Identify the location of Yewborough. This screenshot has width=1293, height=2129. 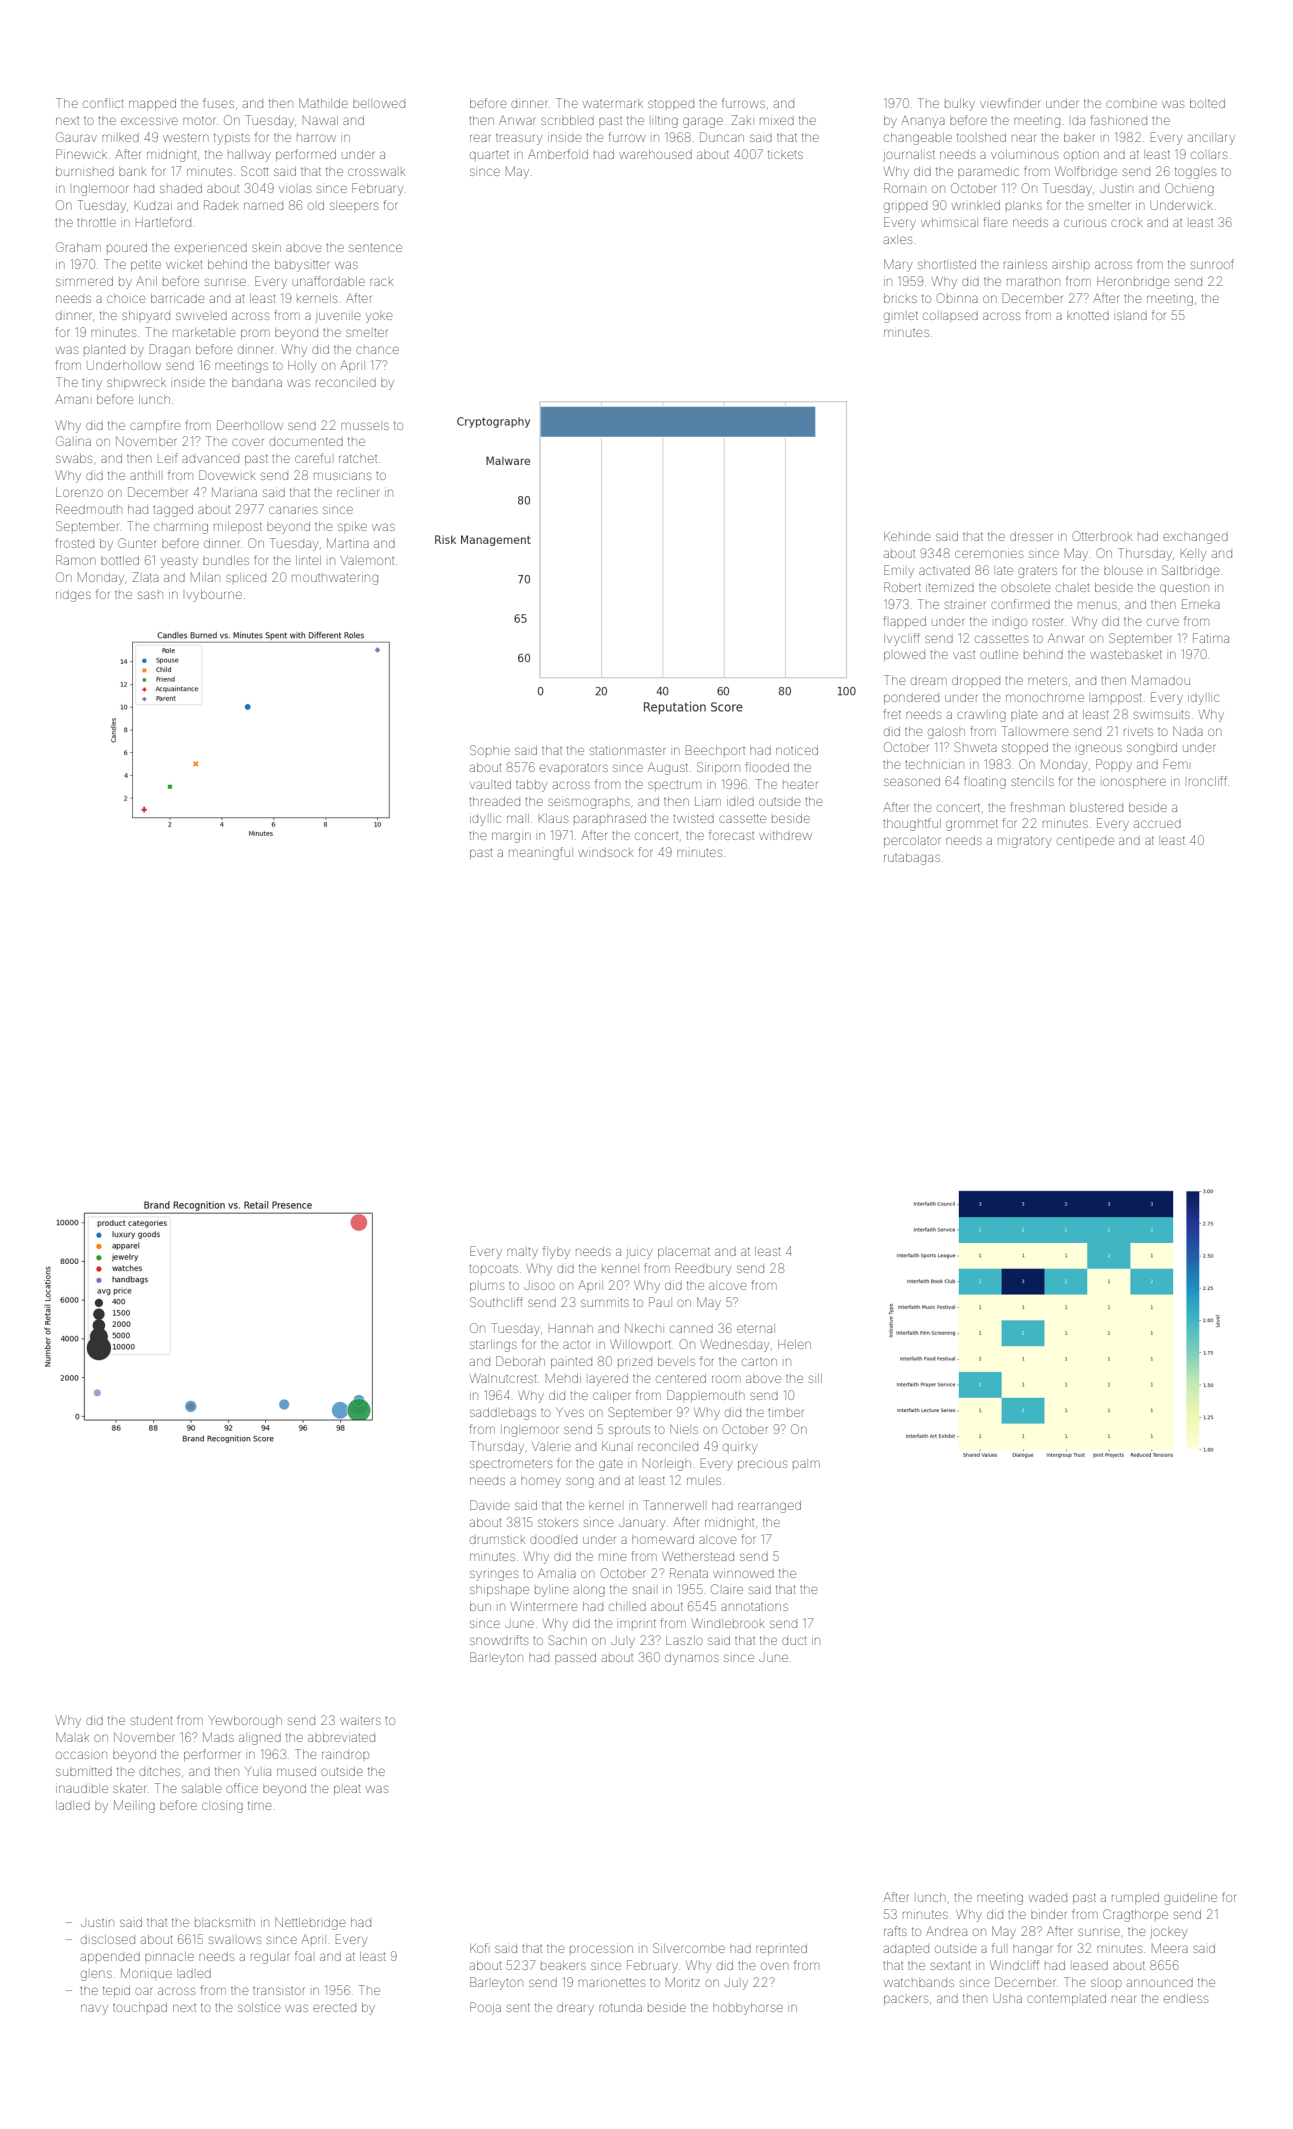
(245, 1722).
